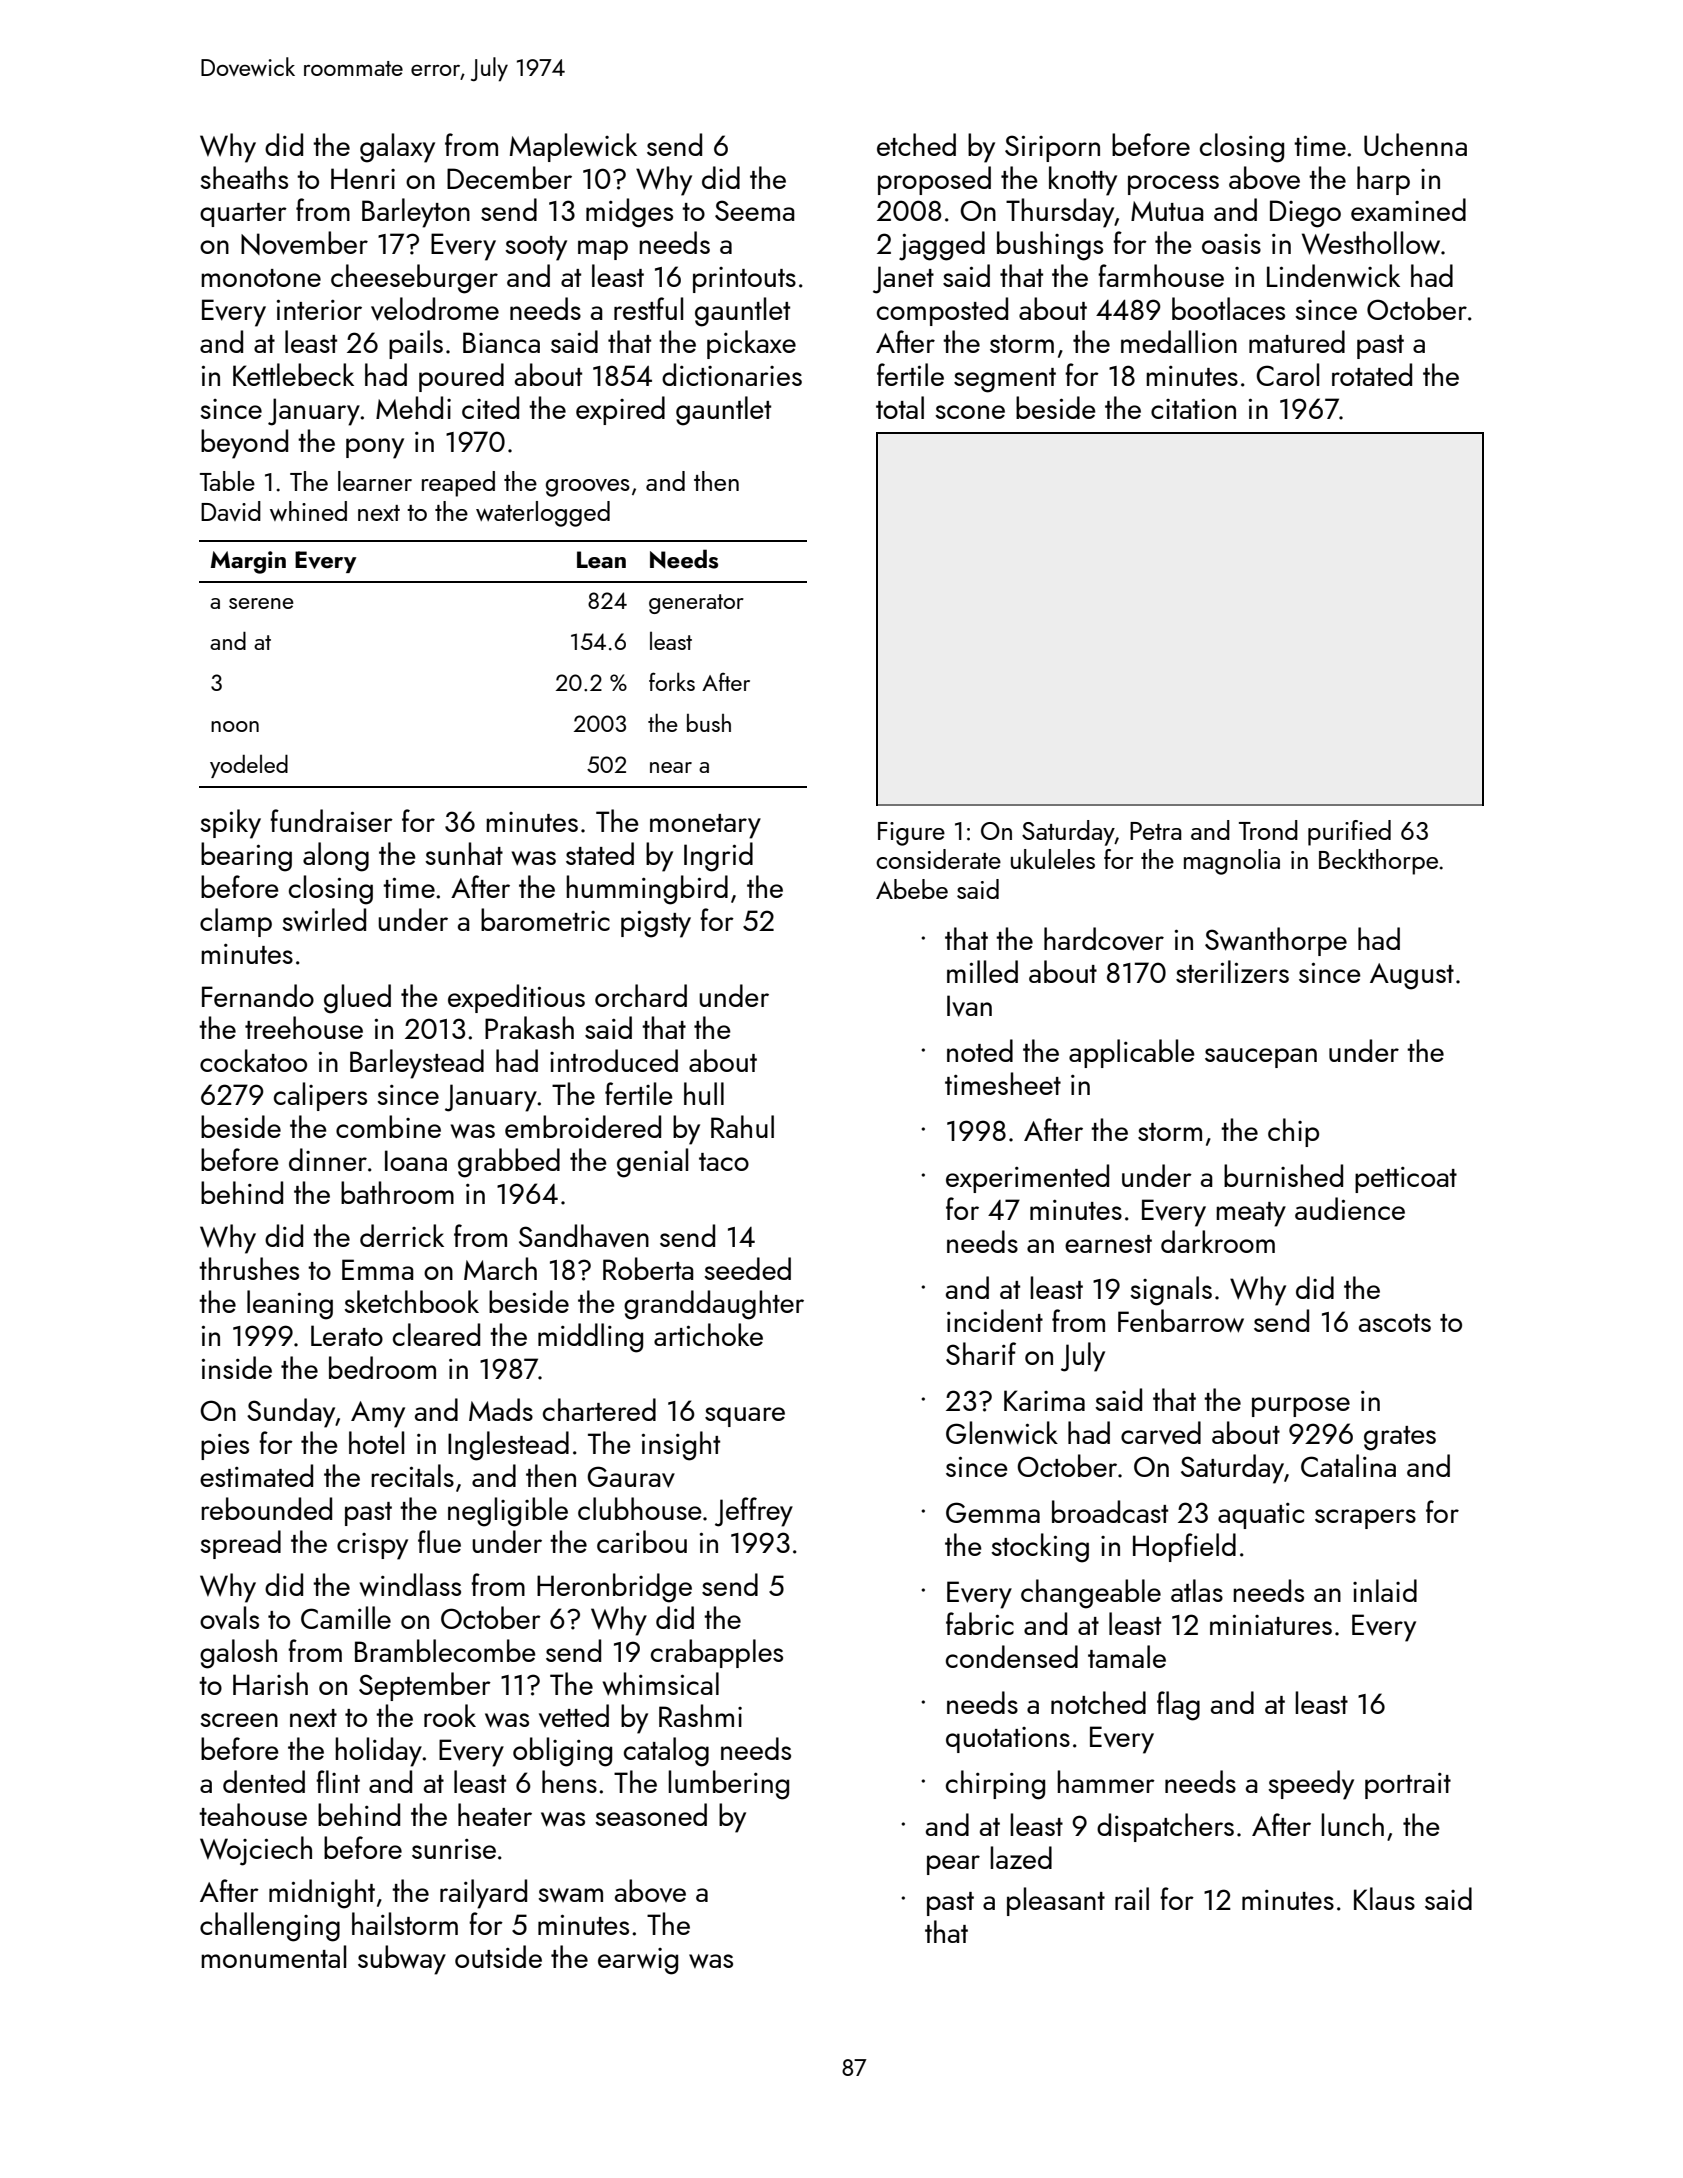 The image size is (1683, 2178). What do you see at coordinates (1372, 374) in the screenshot?
I see `rotated` at bounding box center [1372, 374].
